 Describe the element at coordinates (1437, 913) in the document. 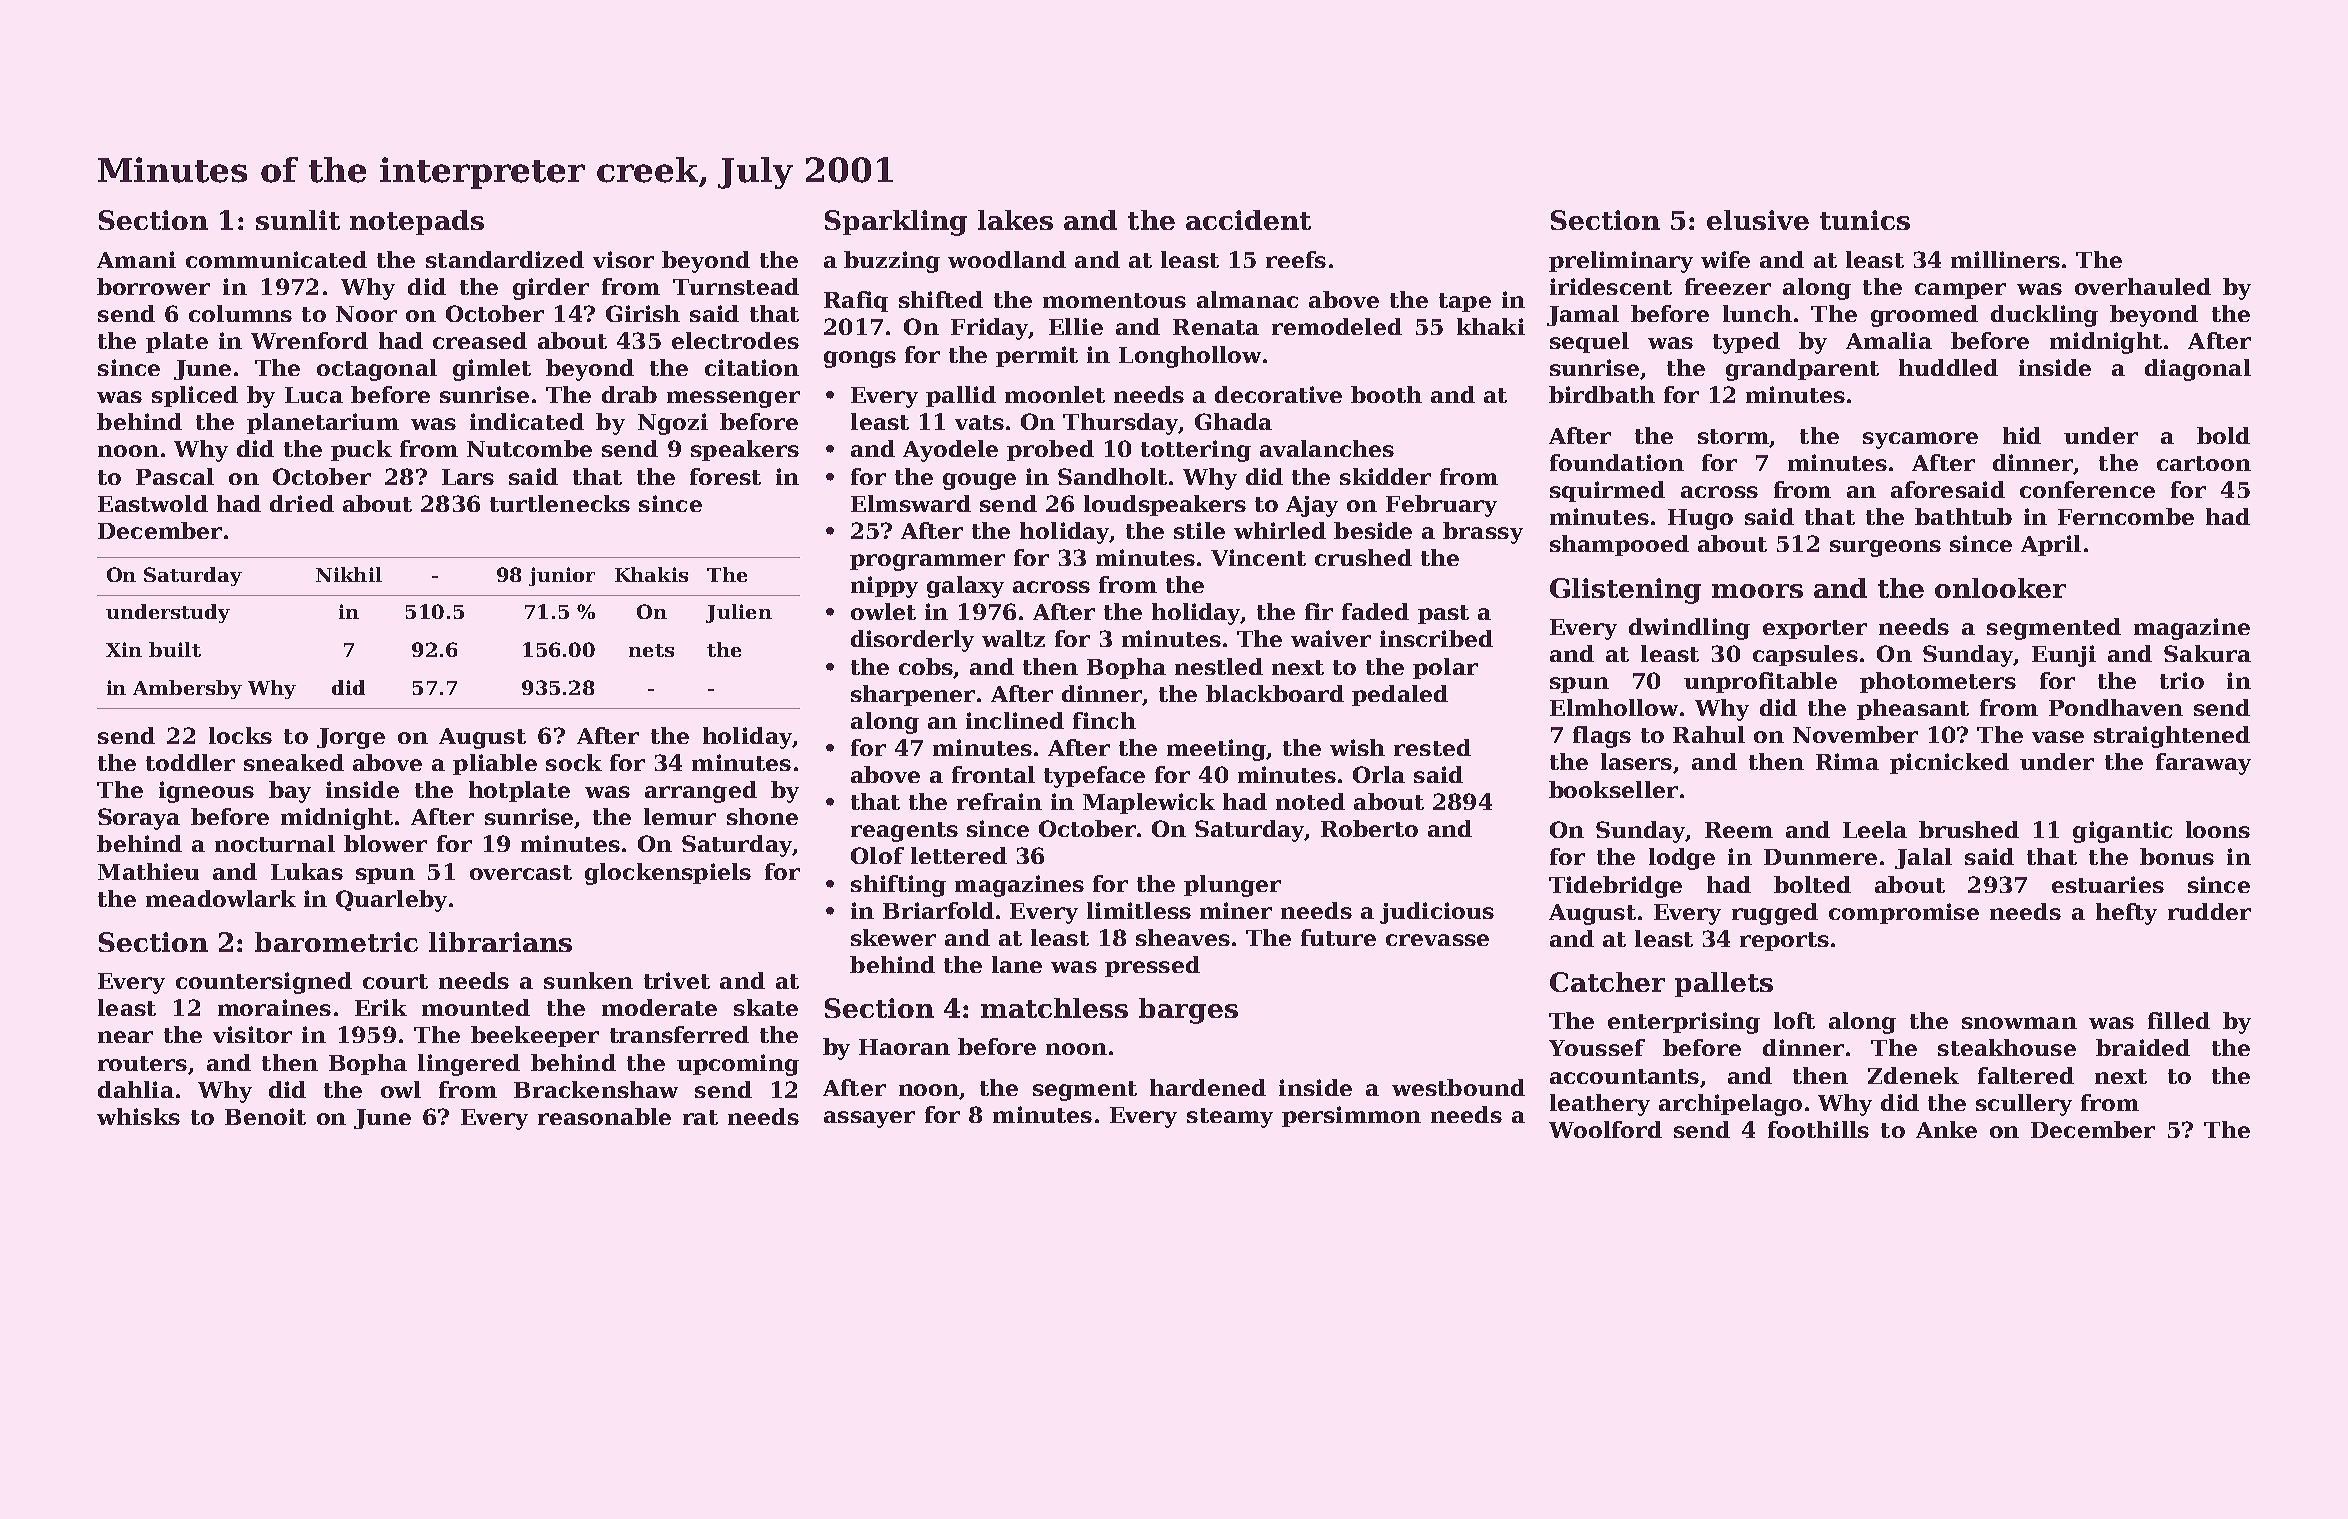

I see `judicious` at that location.
